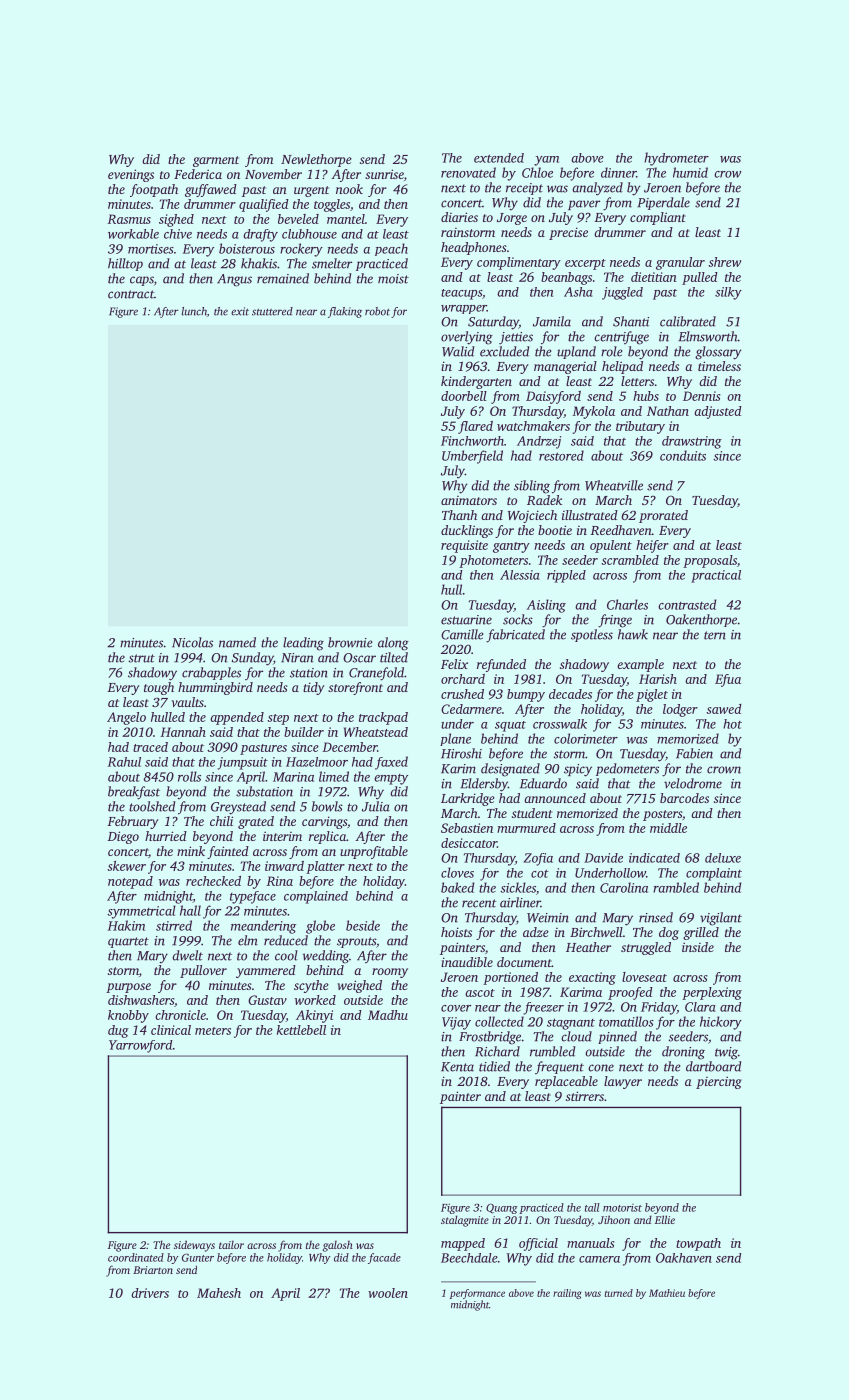  Describe the element at coordinates (316, 160) in the screenshot. I see `Newlethorpe` at that location.
